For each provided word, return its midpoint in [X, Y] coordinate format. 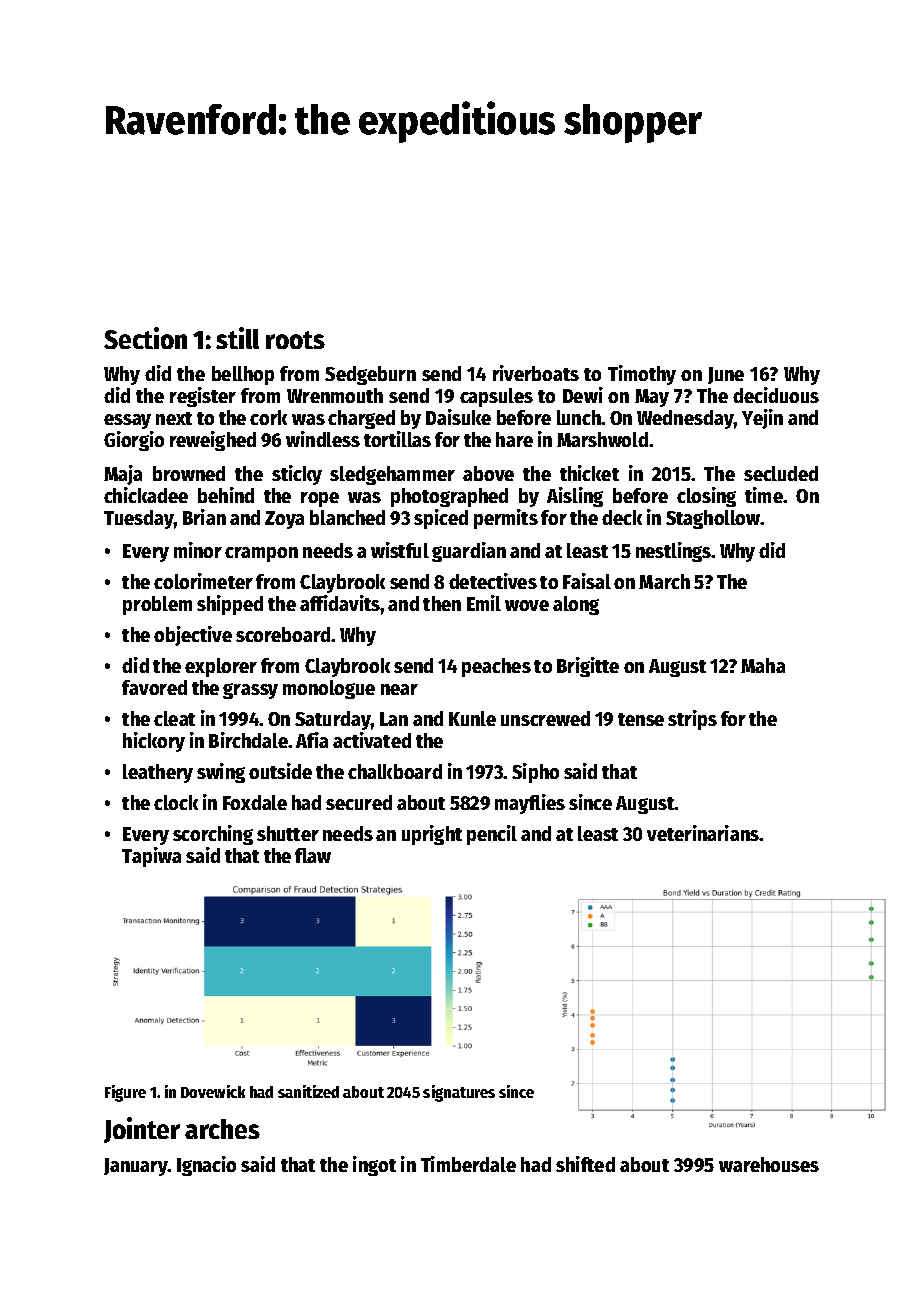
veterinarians [703, 833]
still [237, 338]
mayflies [530, 804]
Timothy [642, 375]
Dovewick [213, 1091]
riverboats [536, 373]
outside [280, 771]
